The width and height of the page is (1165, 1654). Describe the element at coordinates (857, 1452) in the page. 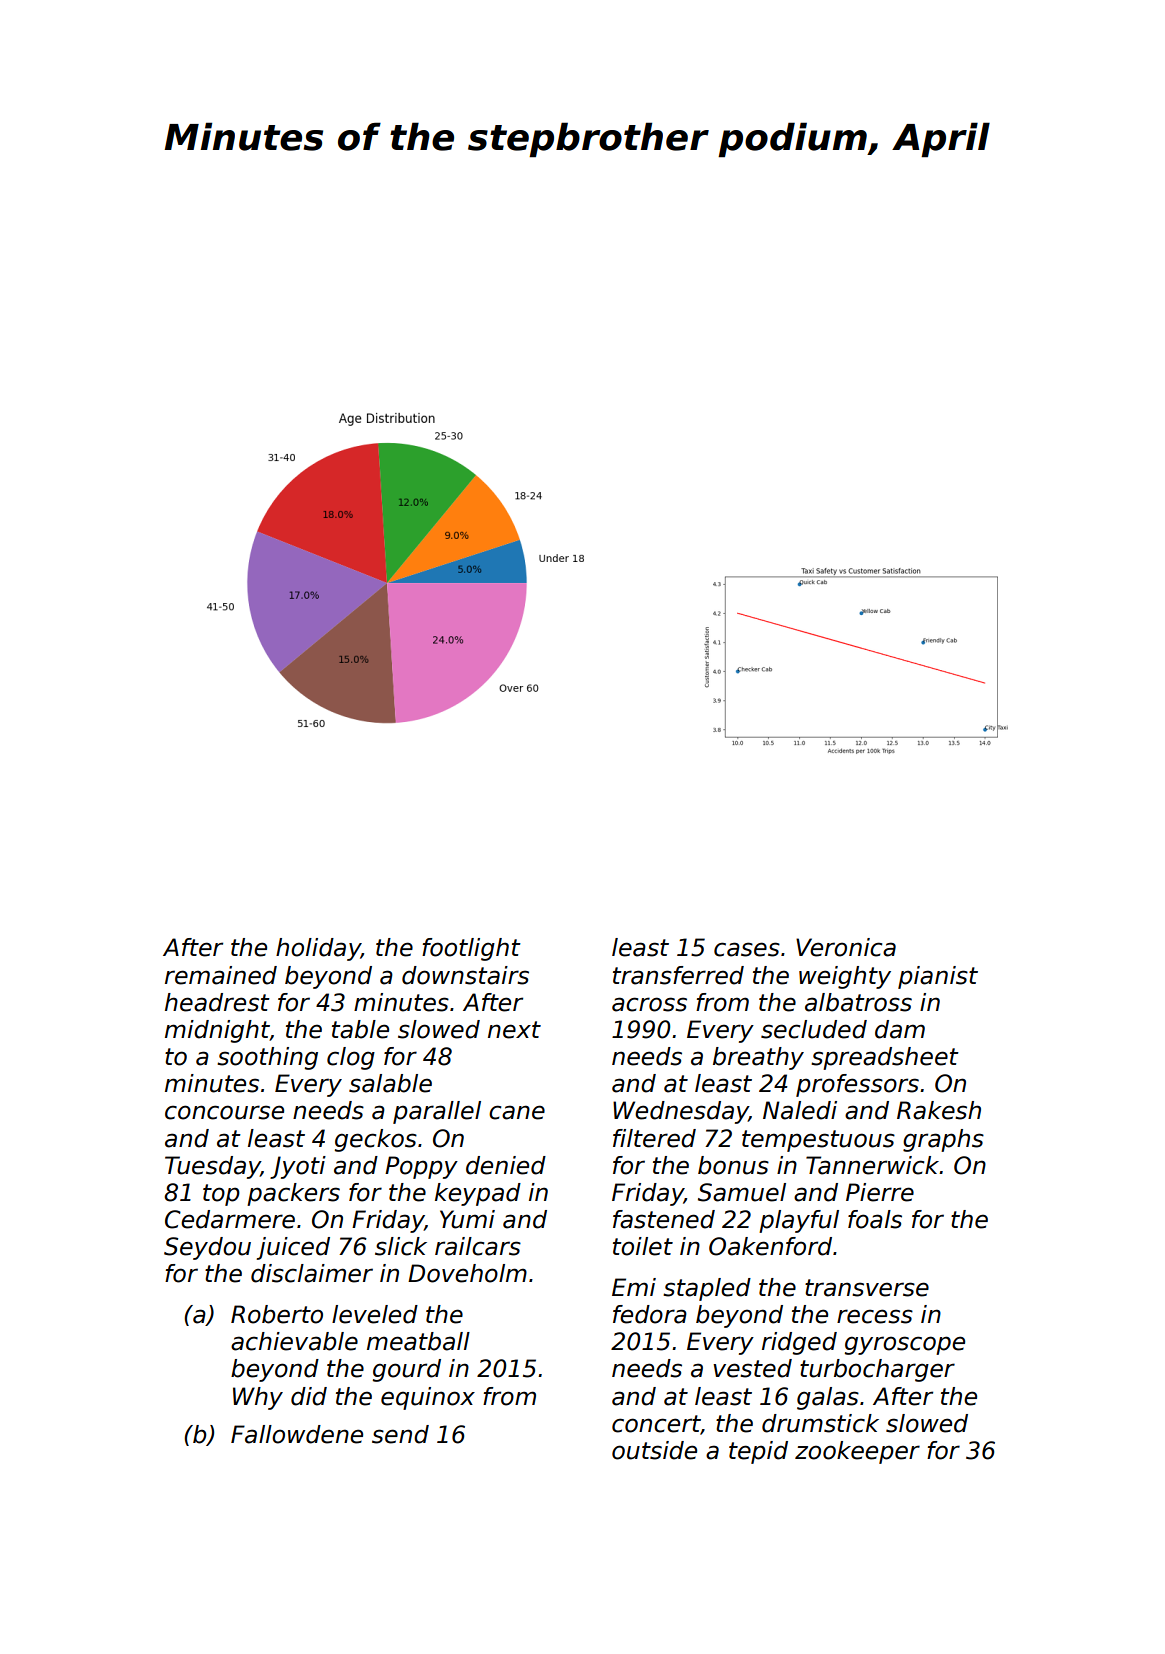

I see `zookeeper` at that location.
